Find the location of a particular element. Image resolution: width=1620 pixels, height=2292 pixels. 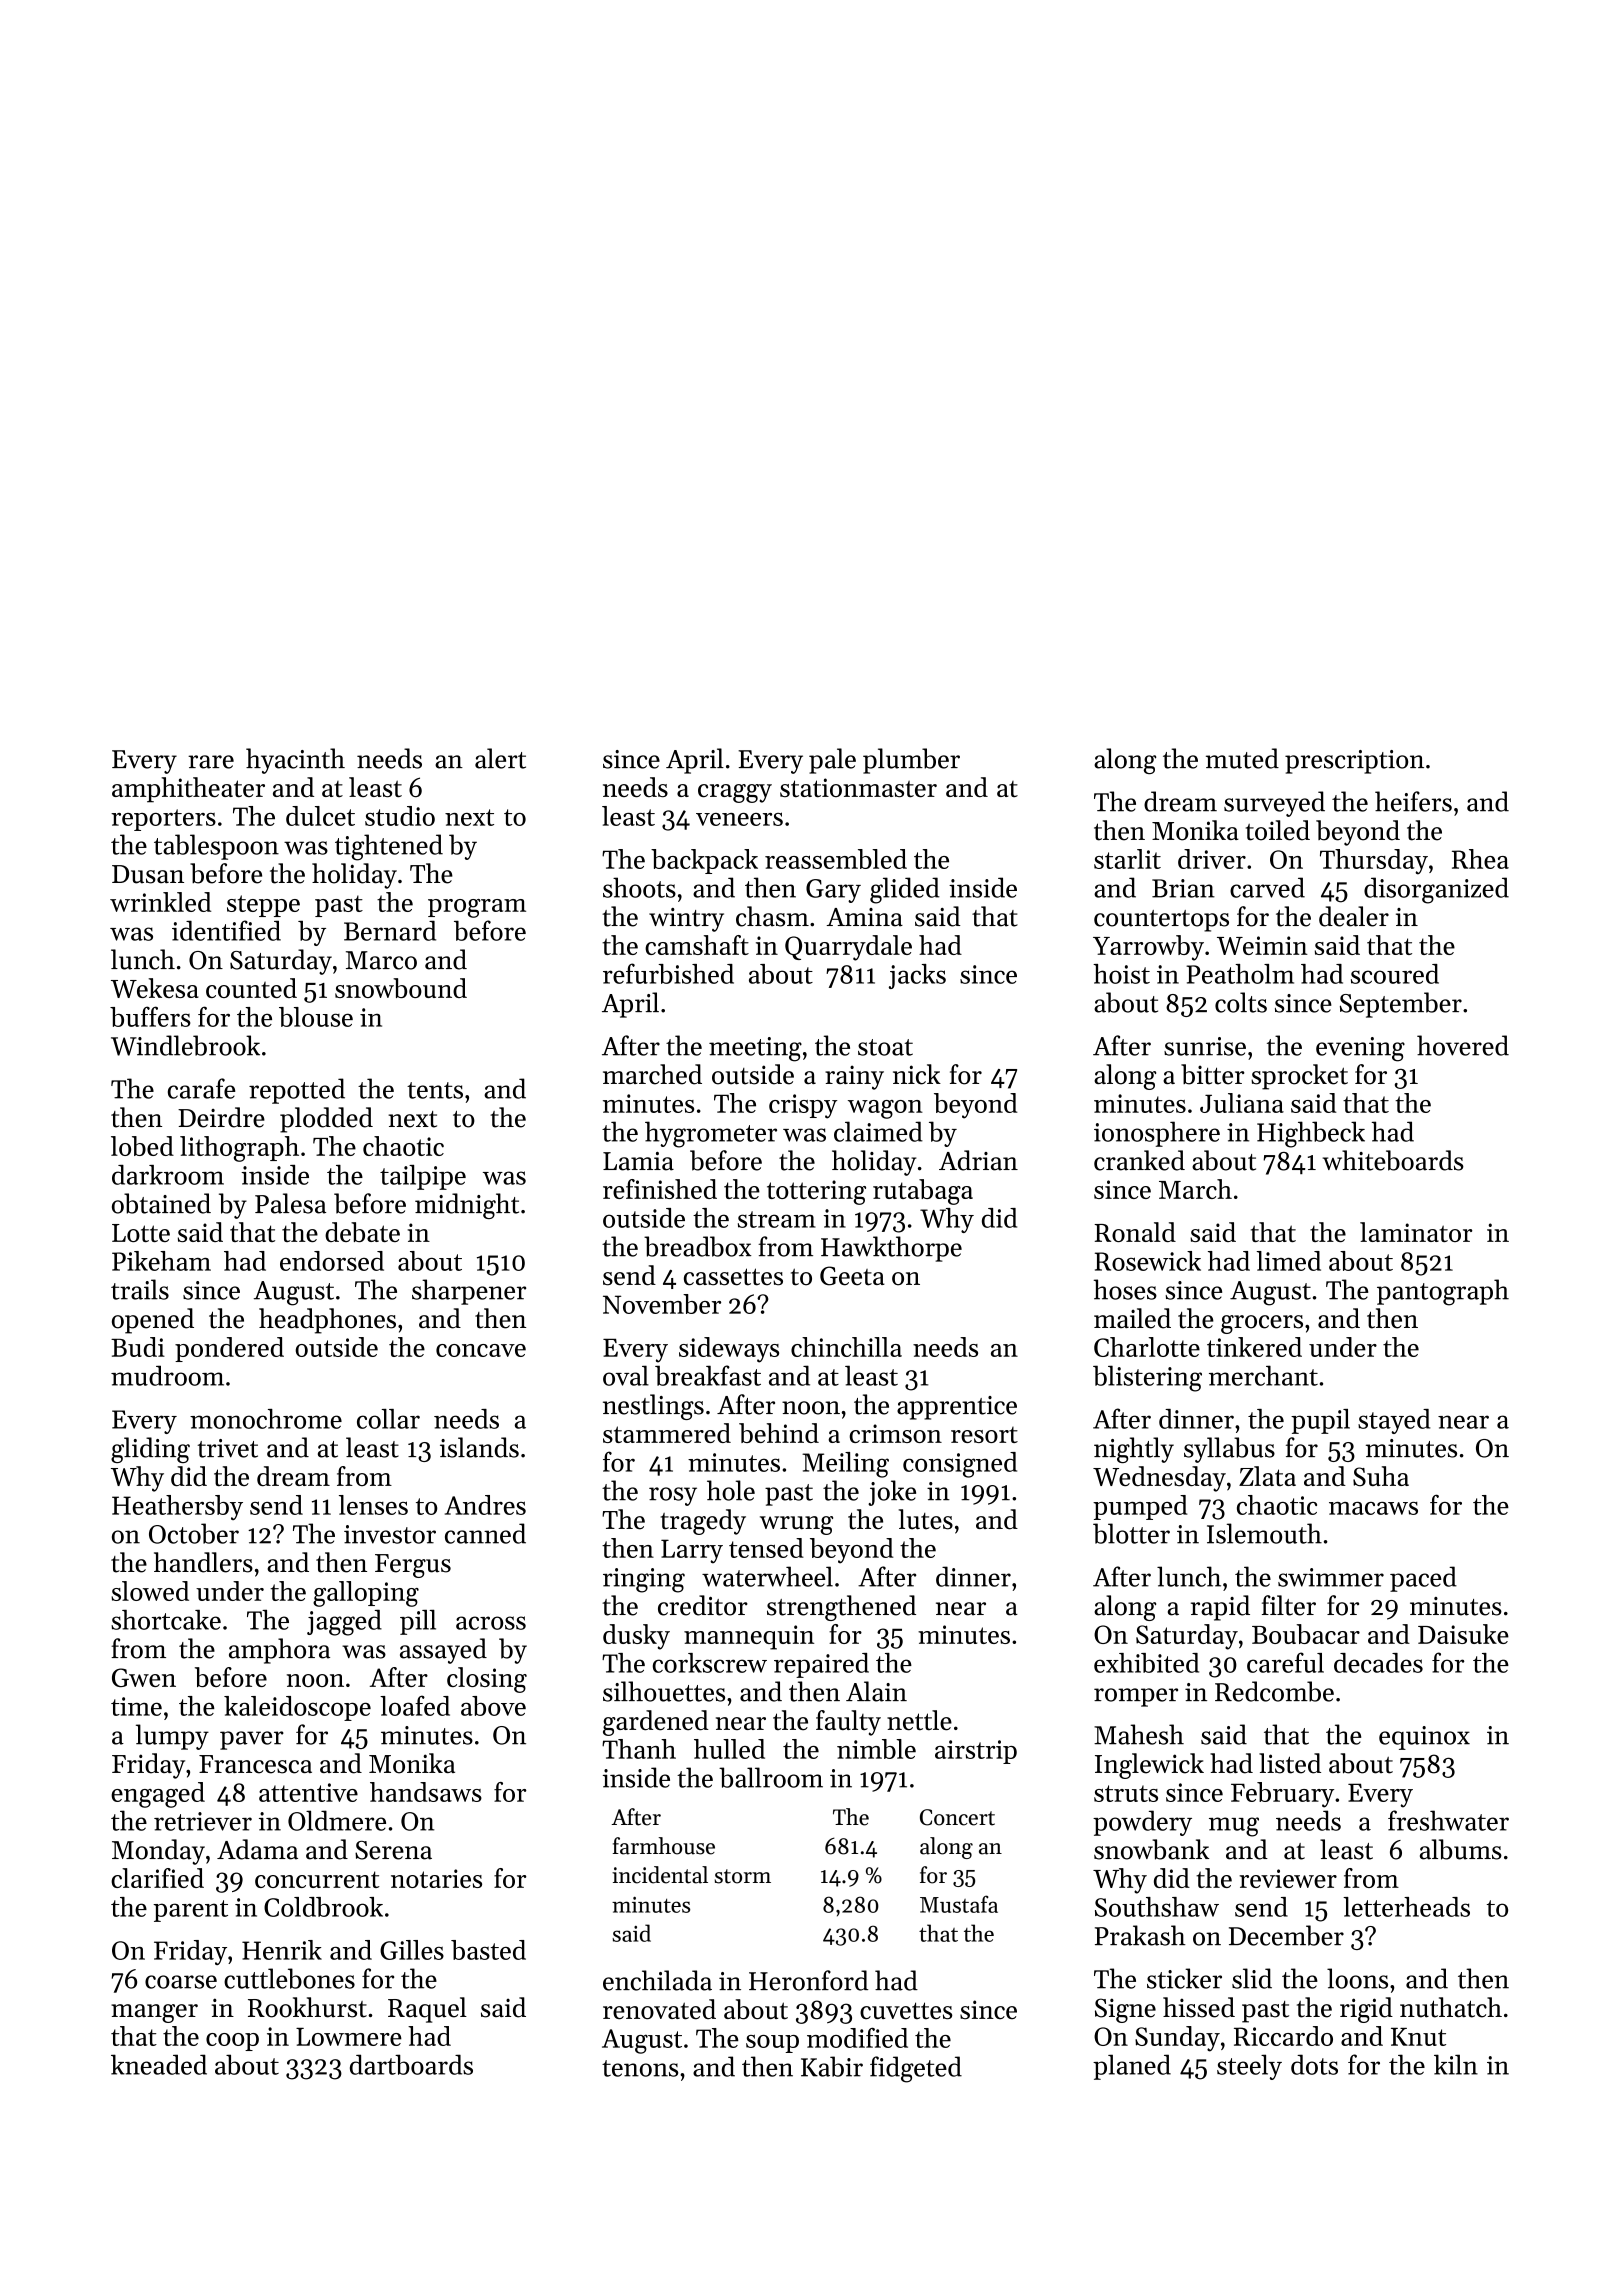

plumber is located at coordinates (911, 761).
